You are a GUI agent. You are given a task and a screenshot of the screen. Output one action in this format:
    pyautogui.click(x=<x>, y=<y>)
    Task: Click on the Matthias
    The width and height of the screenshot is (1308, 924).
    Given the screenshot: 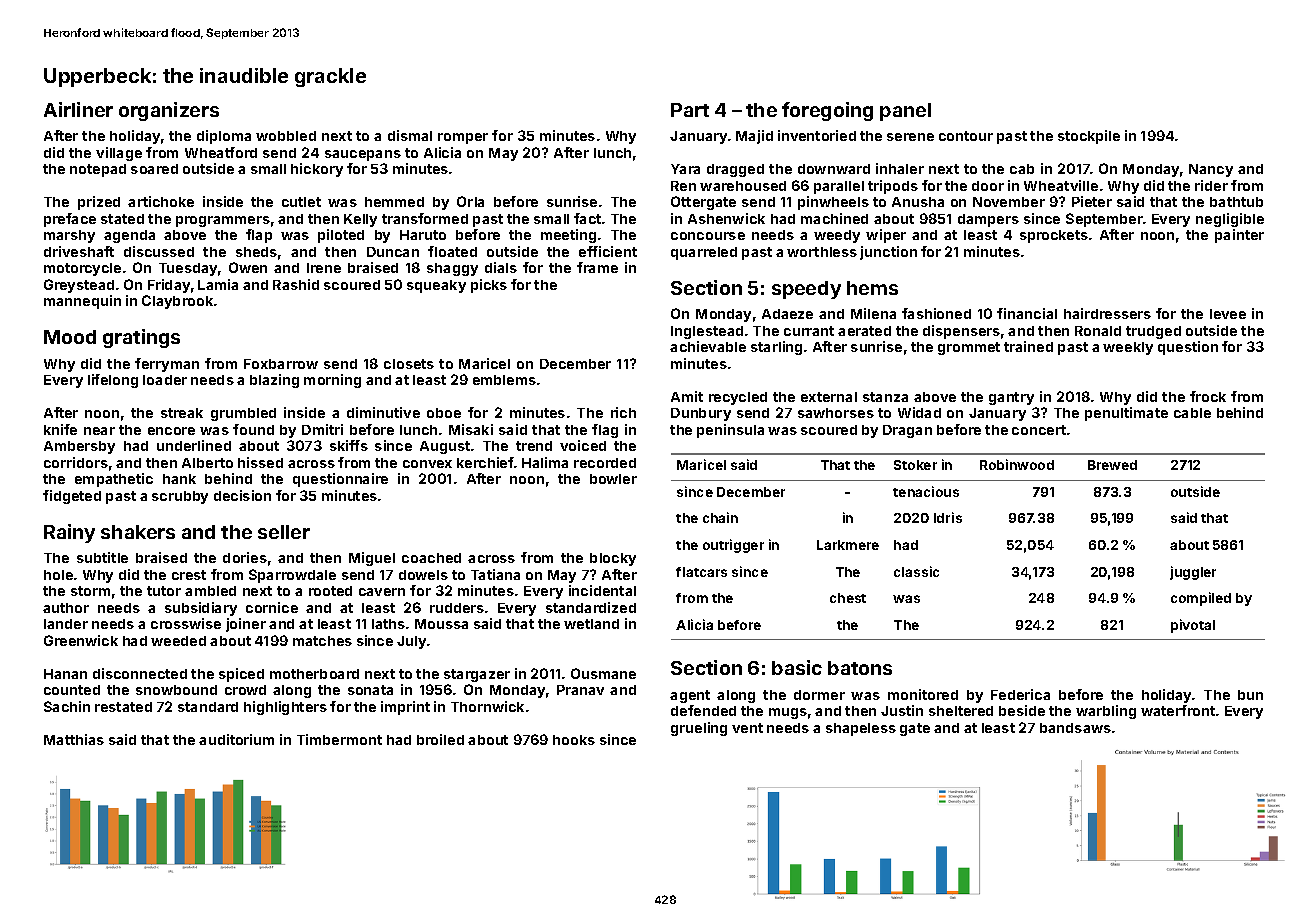 What is the action you would take?
    pyautogui.click(x=74, y=739)
